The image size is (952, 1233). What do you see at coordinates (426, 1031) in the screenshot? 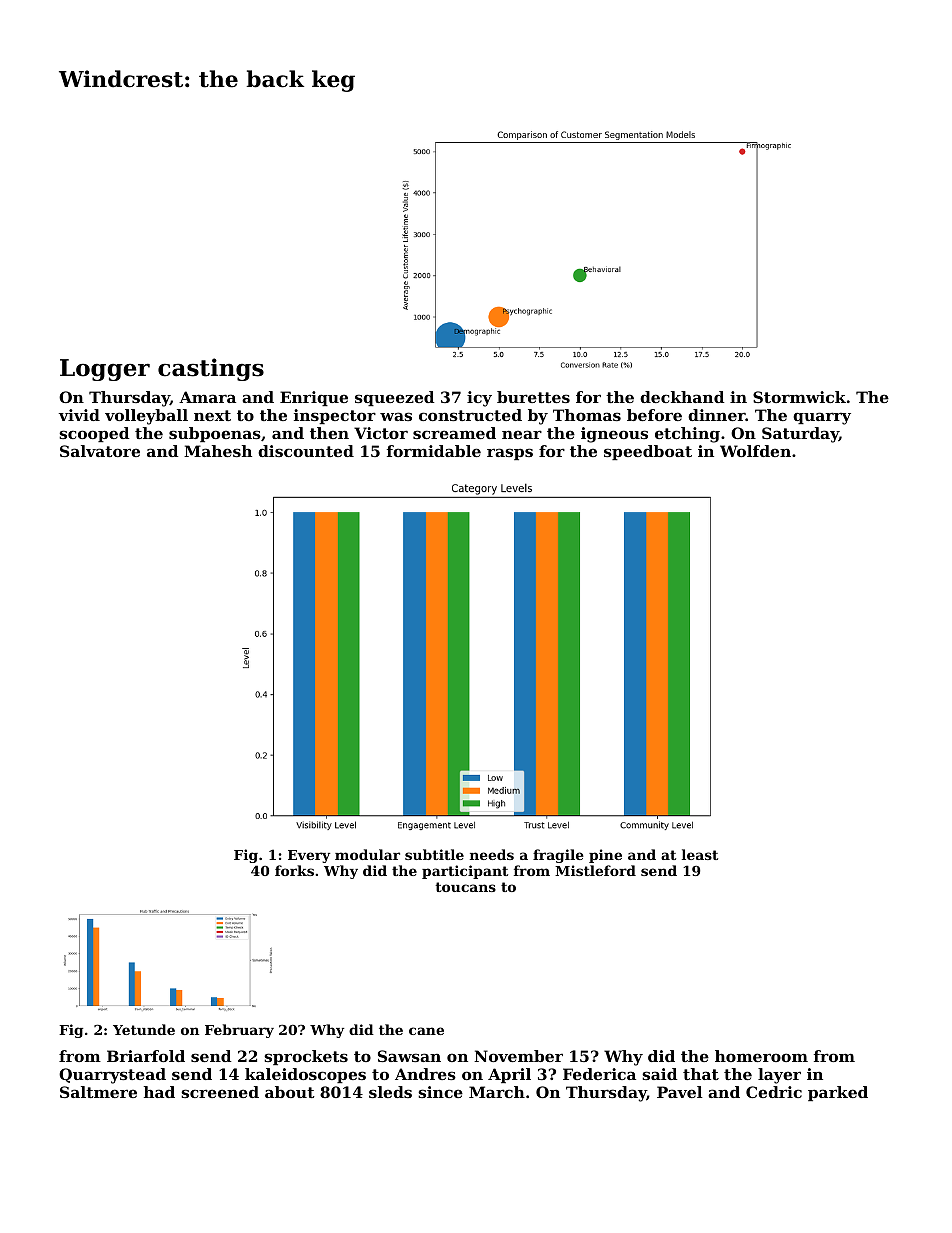
I see `cane` at bounding box center [426, 1031].
